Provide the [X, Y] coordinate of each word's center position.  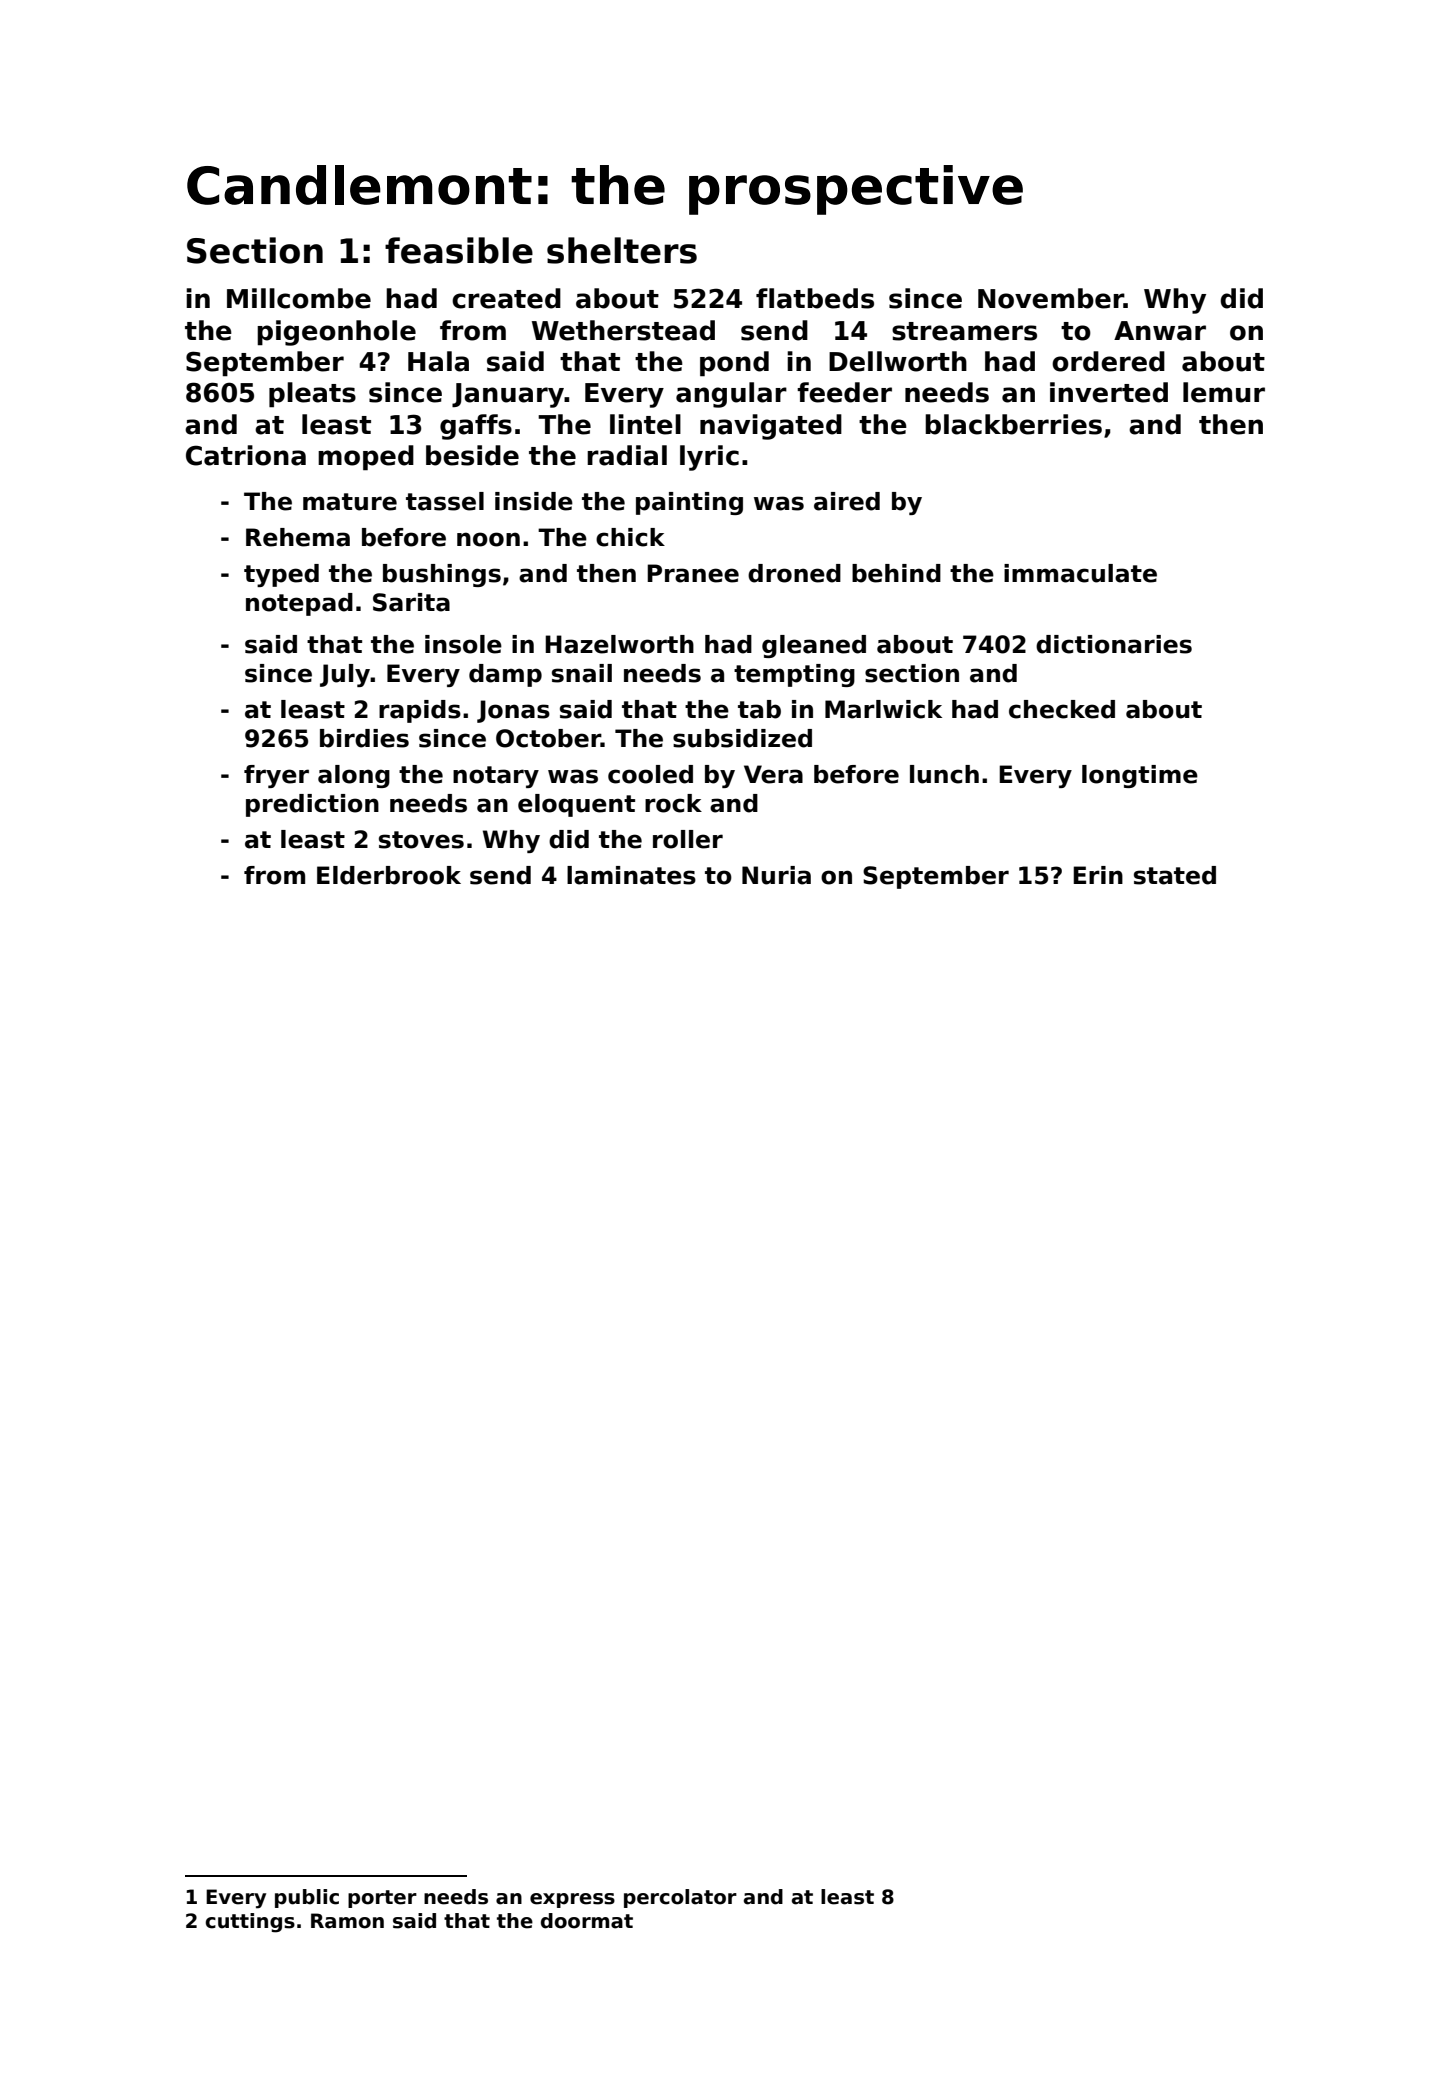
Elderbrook [389, 875]
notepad [299, 604]
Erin [1098, 875]
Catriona [246, 455]
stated [1175, 875]
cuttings [250, 1923]
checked [1062, 709]
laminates [631, 875]
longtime [1140, 776]
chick [630, 537]
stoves [421, 840]
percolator [680, 1898]
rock [673, 803]
